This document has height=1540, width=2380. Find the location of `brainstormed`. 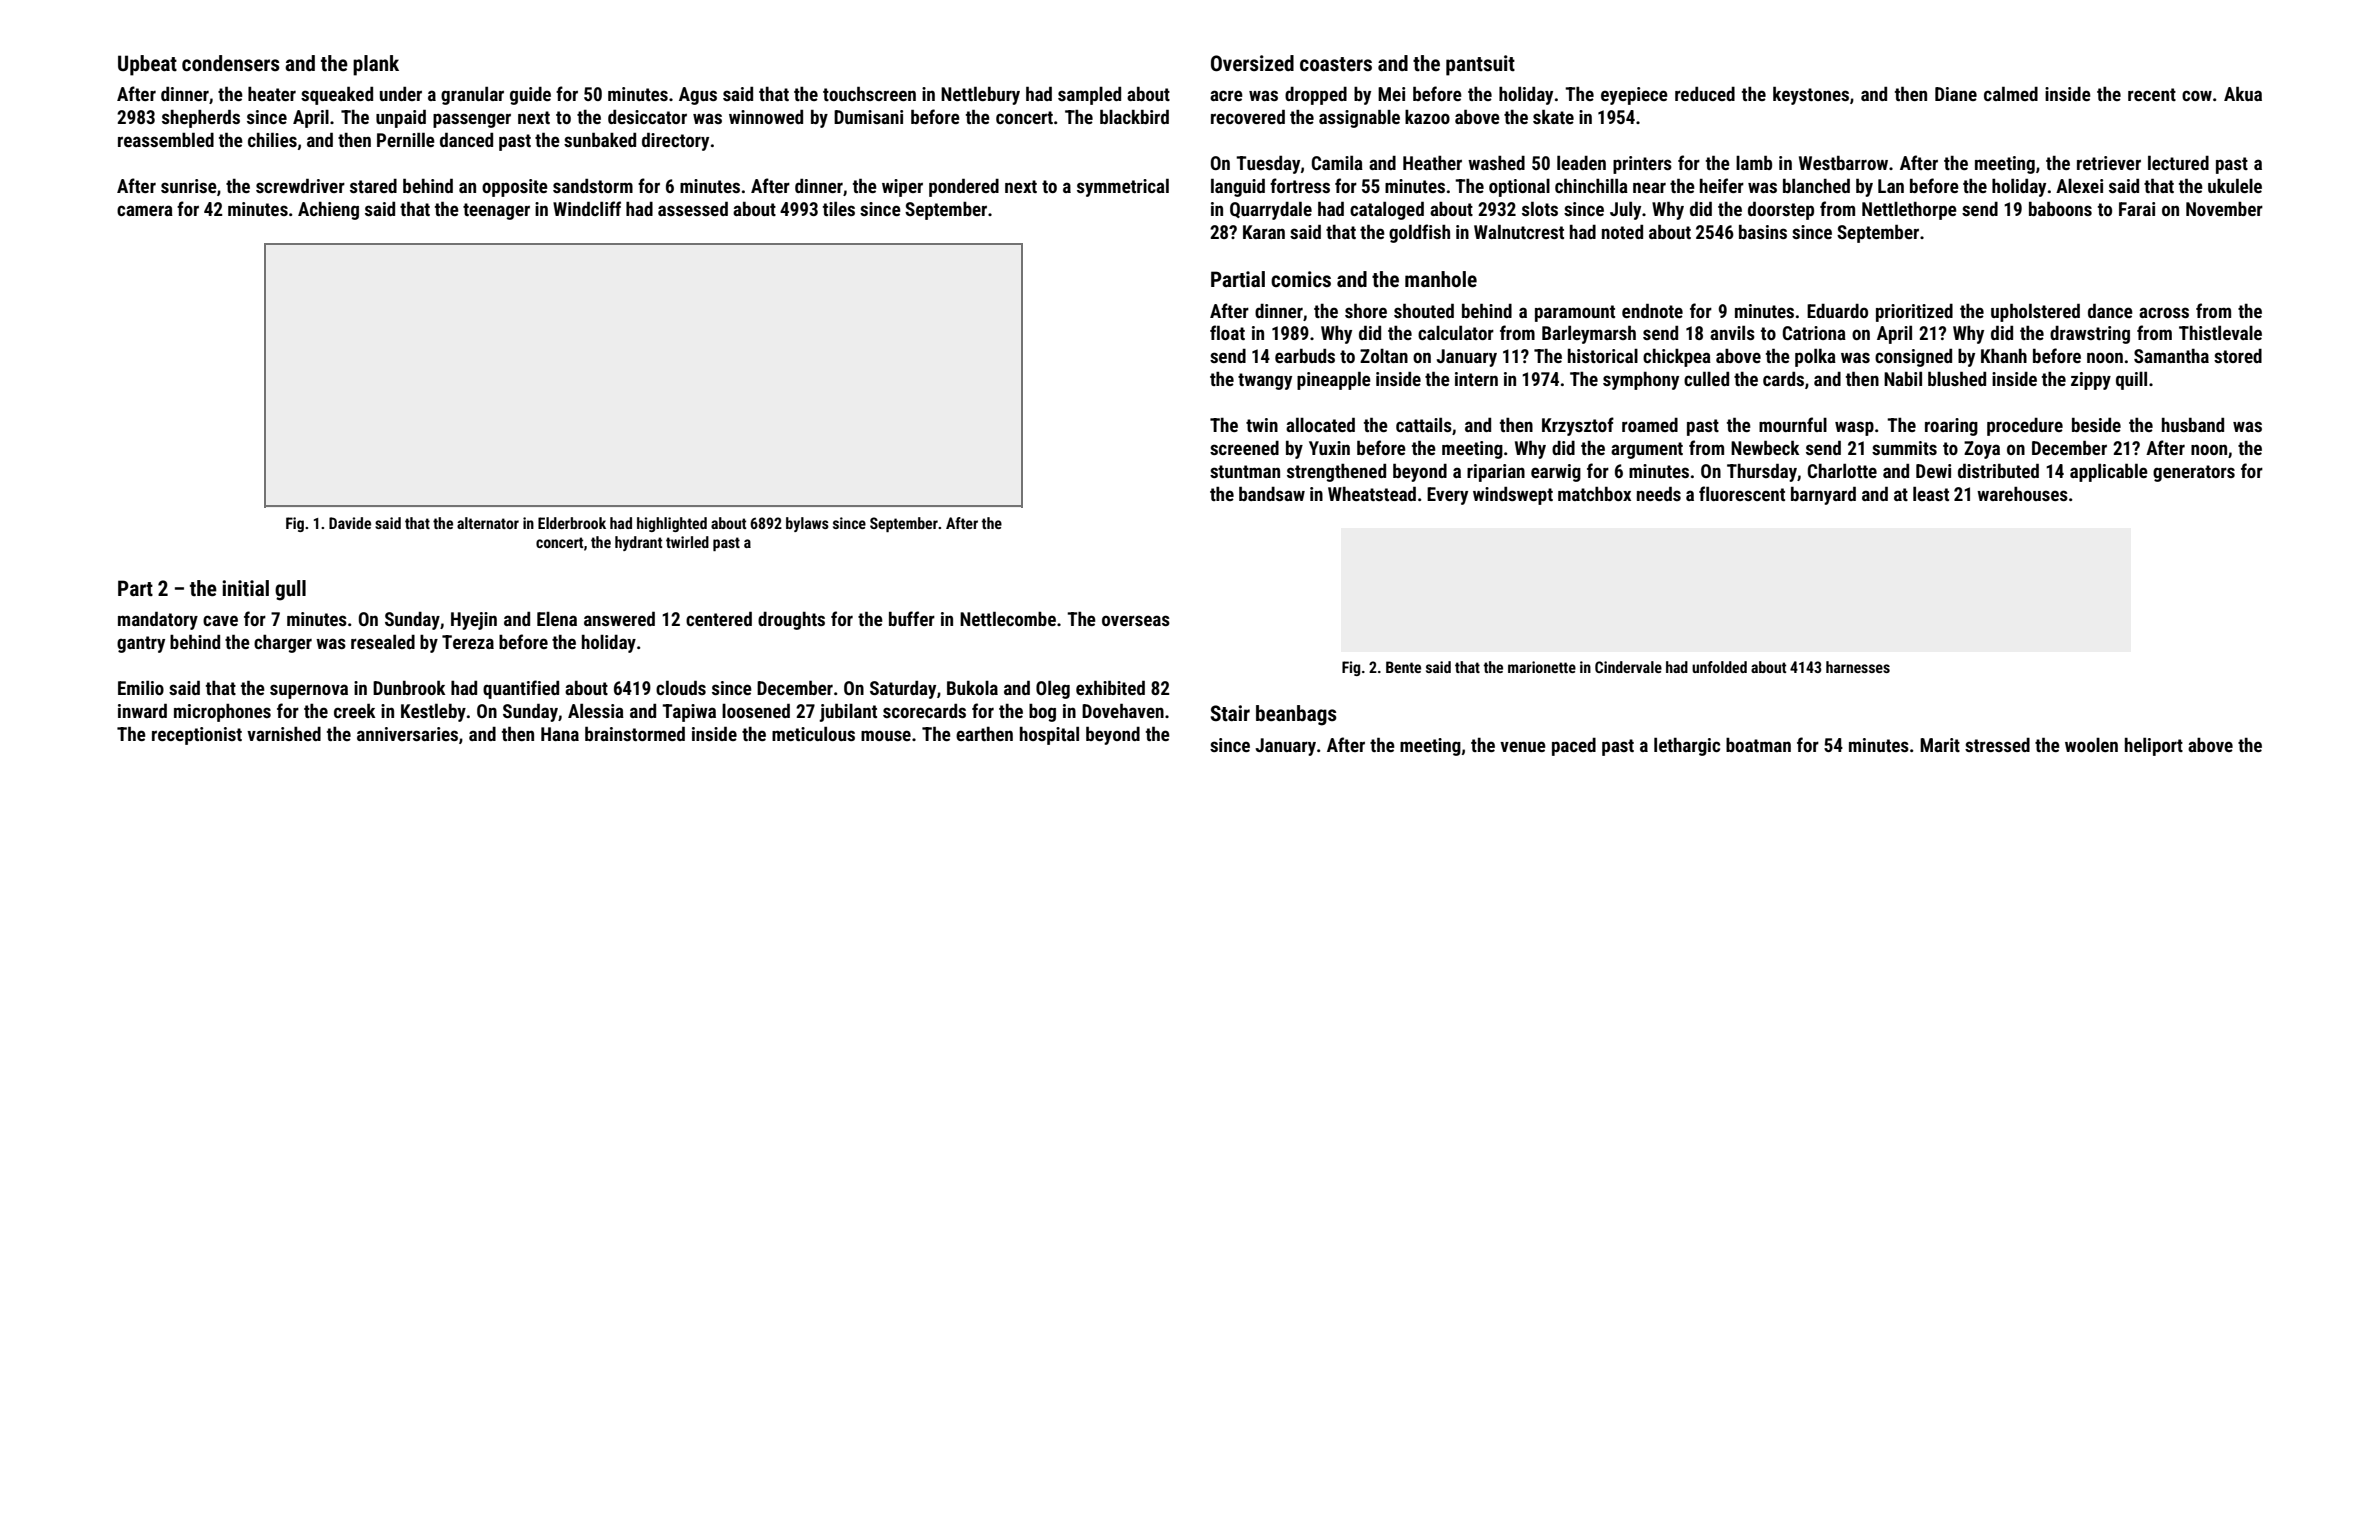

brainstormed is located at coordinates (635, 733).
